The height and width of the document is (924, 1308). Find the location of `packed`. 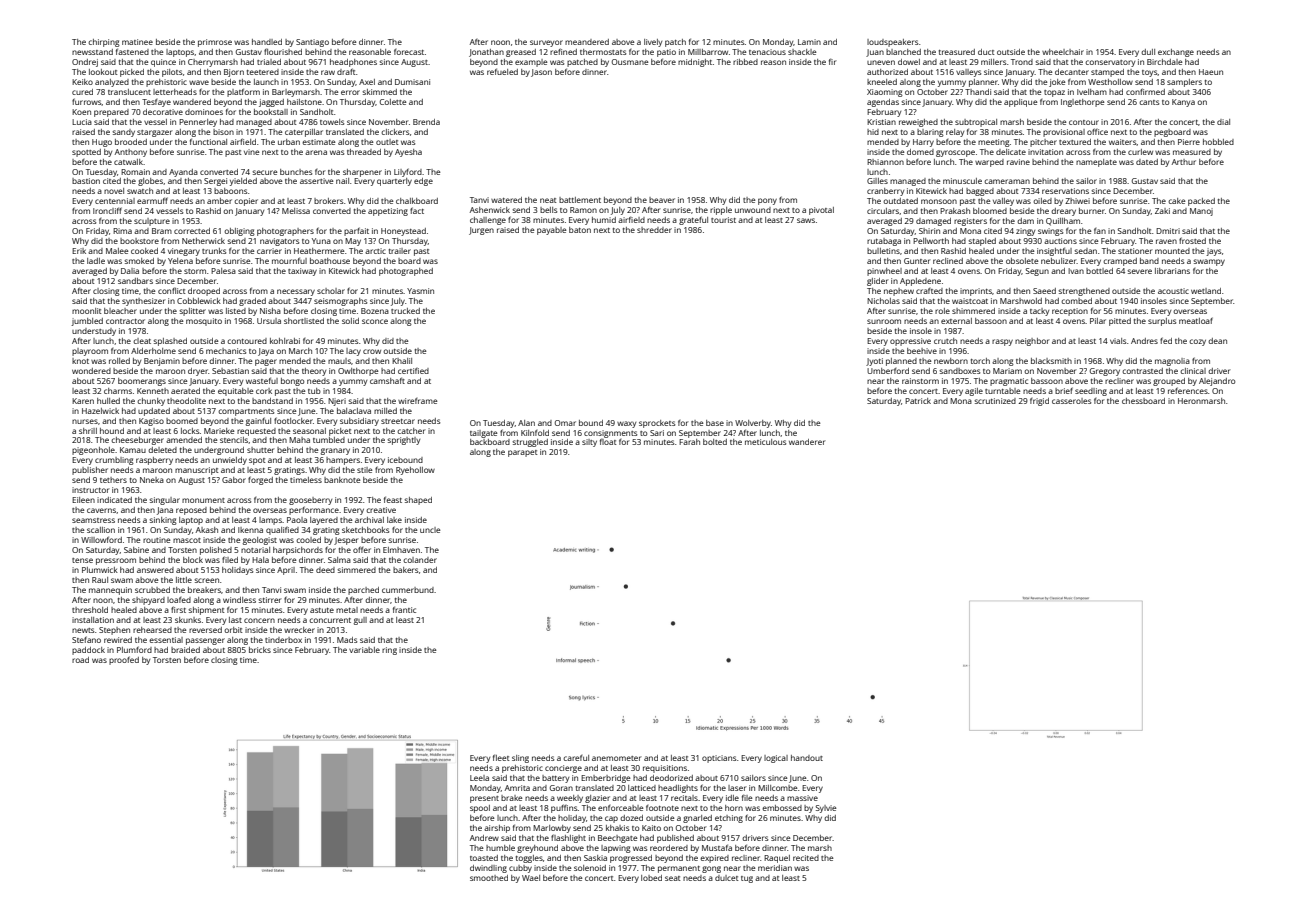

packed is located at coordinates (1201, 202).
